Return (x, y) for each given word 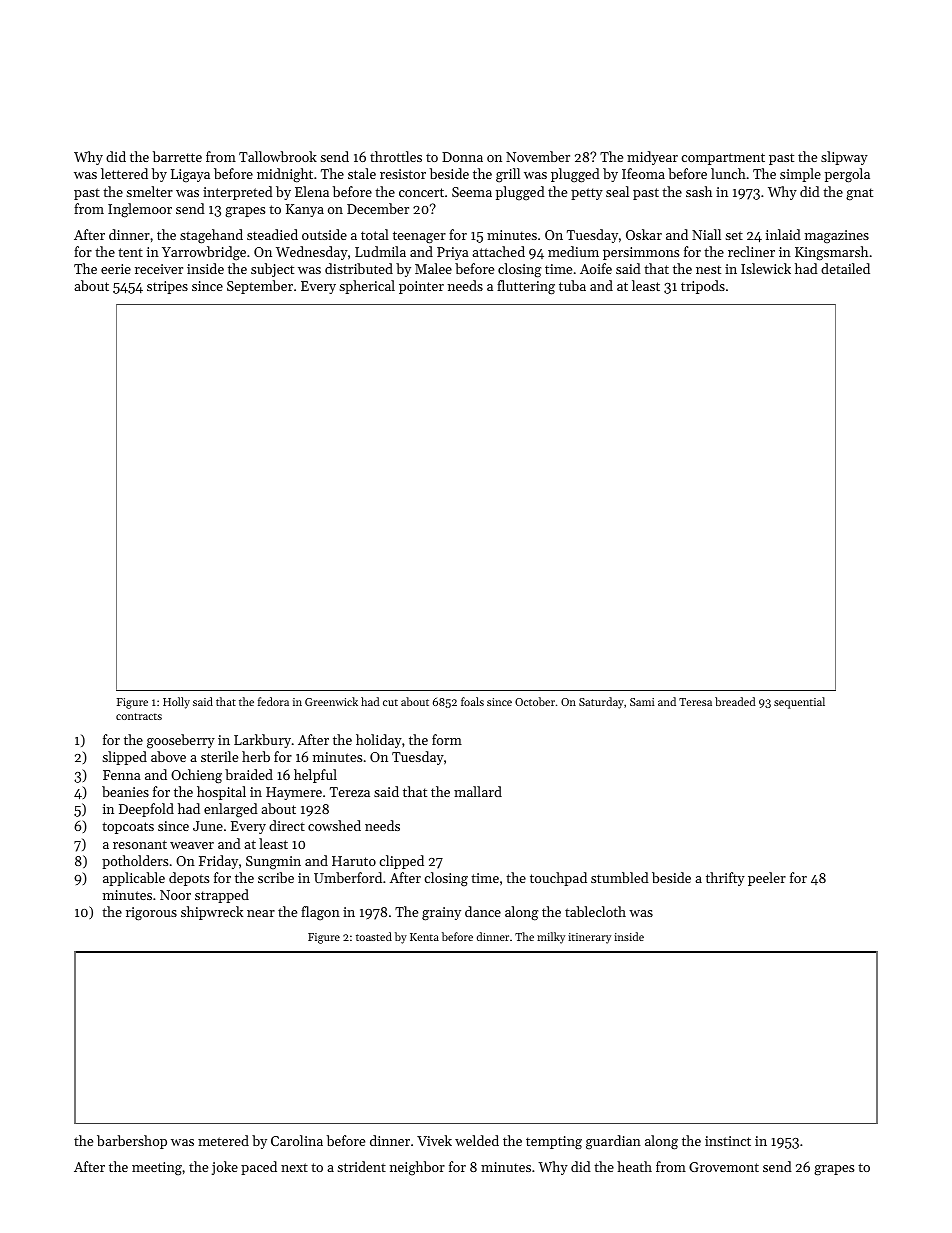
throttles (396, 156)
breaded (735, 701)
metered (223, 1140)
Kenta (424, 937)
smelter (149, 191)
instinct (728, 1141)
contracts (139, 716)
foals (472, 701)
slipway (844, 158)
